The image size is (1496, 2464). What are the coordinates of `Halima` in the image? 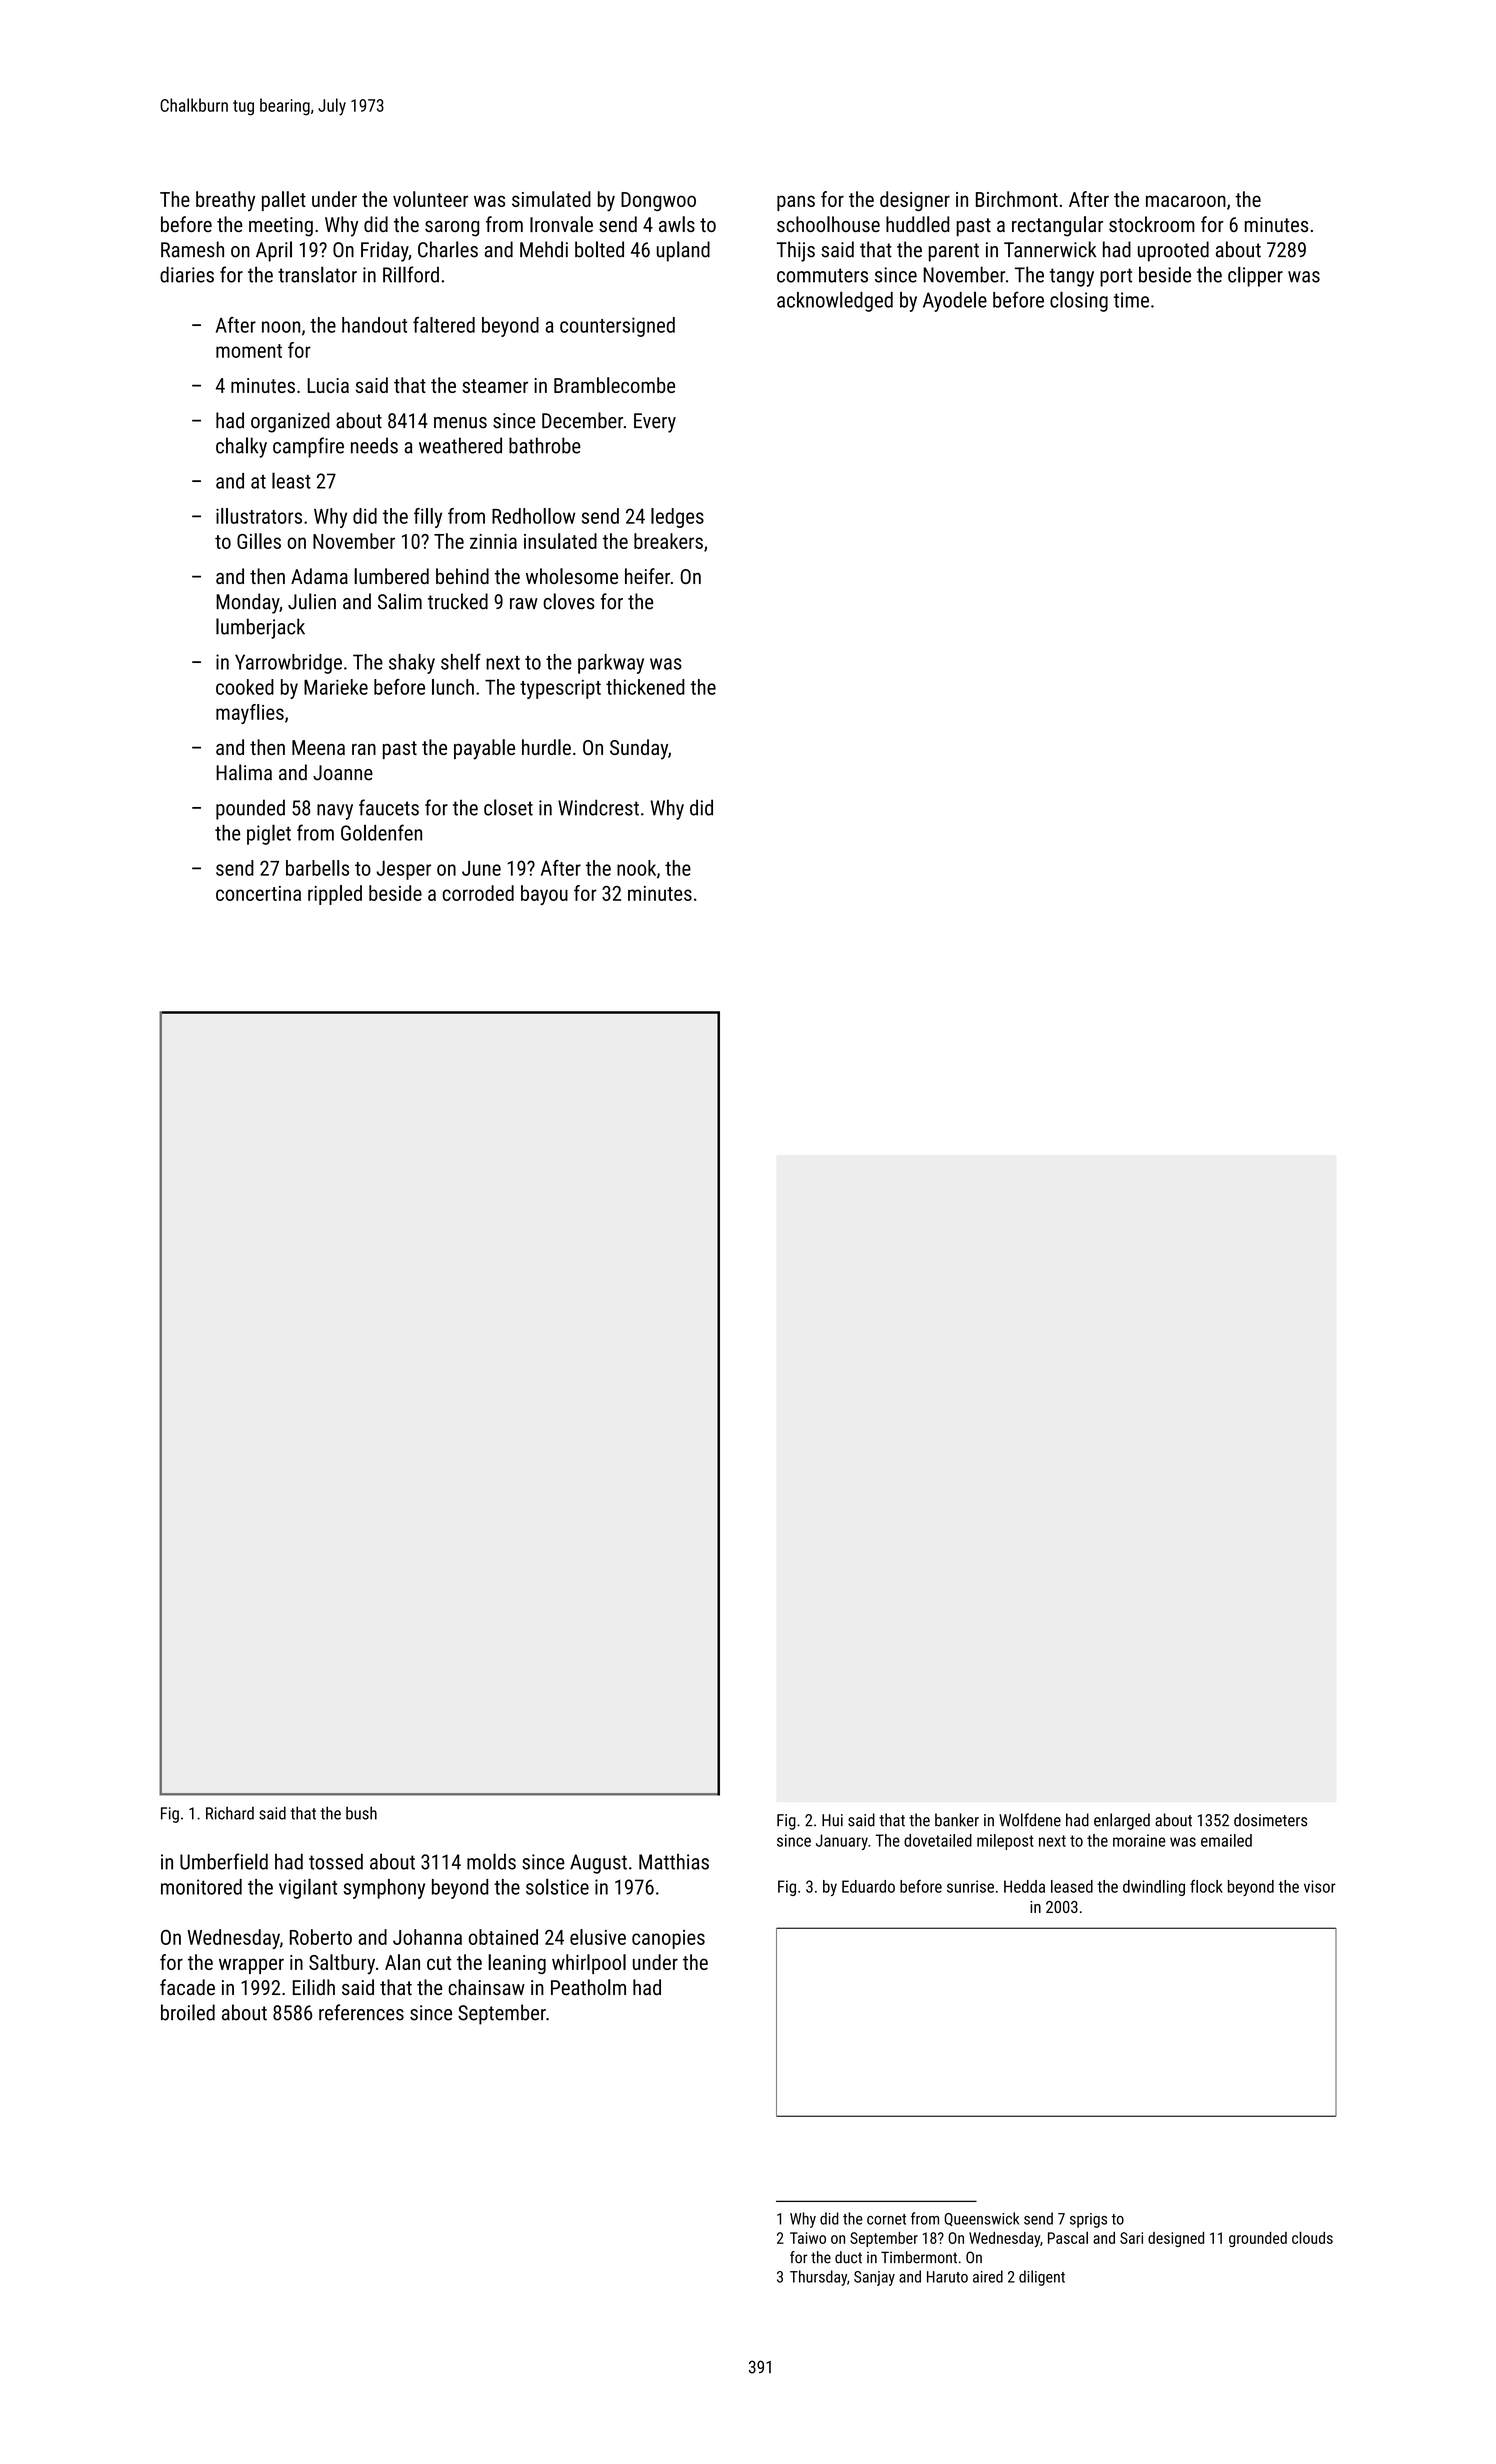 It's located at (244, 772).
